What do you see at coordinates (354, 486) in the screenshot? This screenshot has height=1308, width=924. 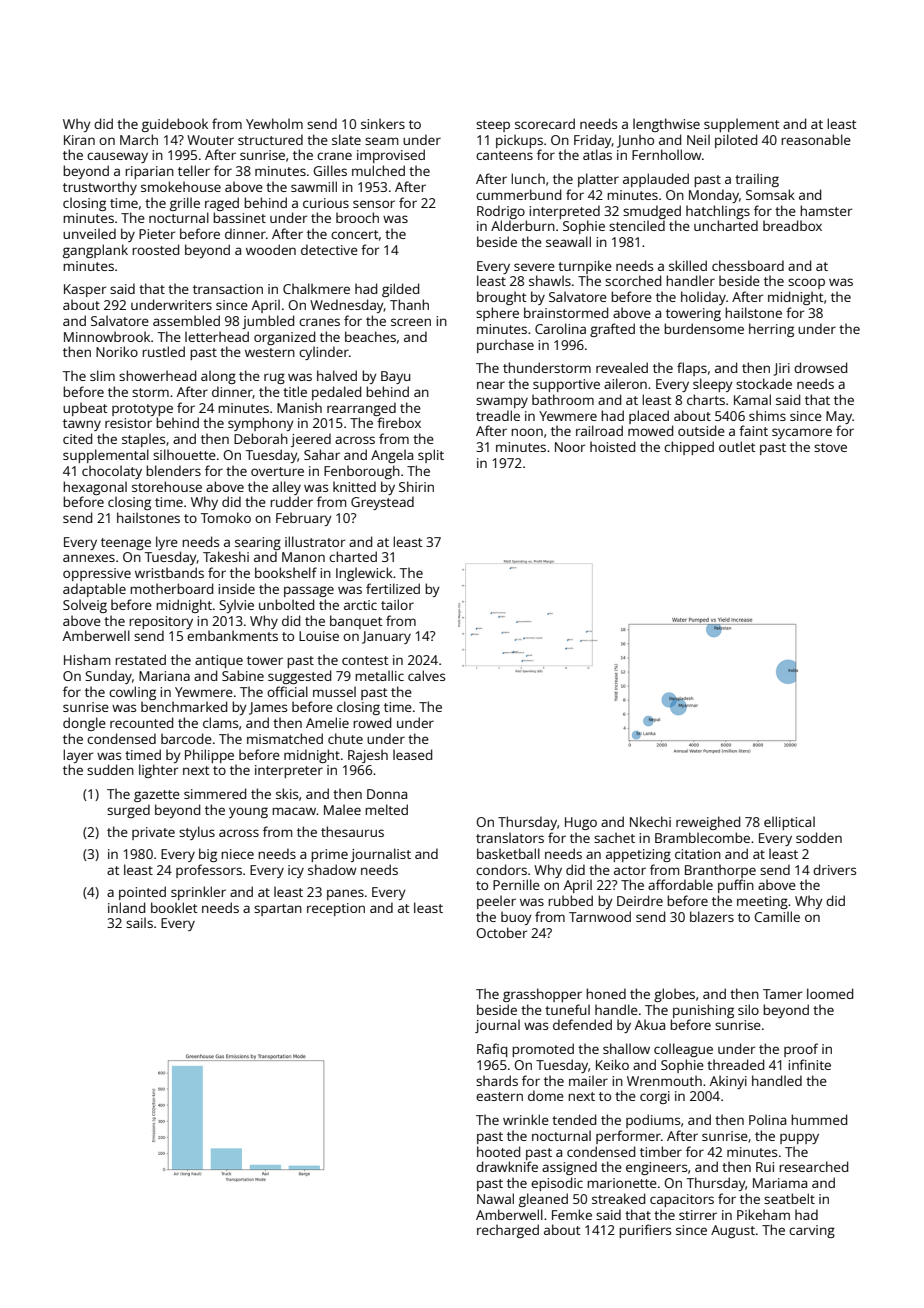 I see `knitted` at bounding box center [354, 486].
